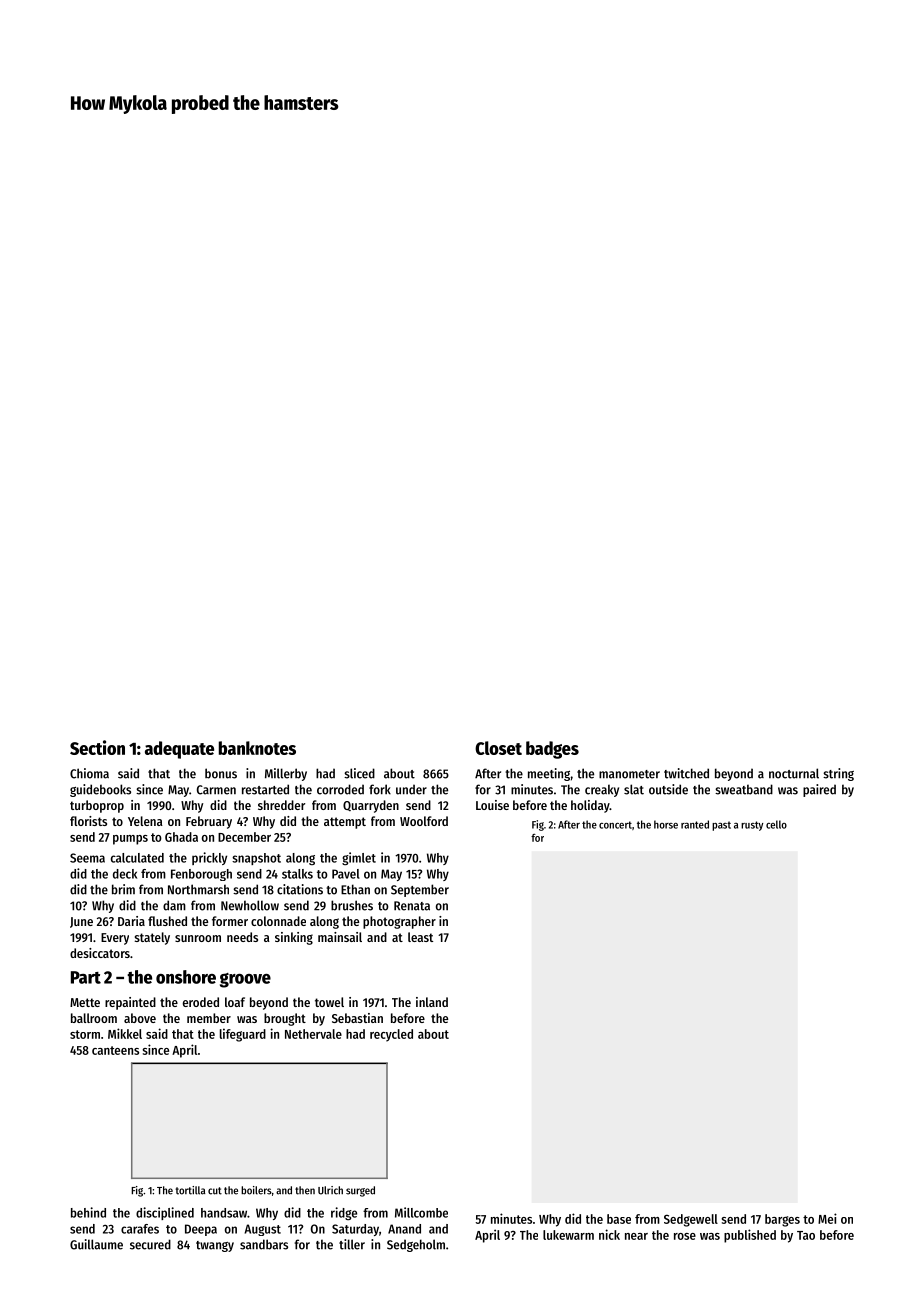  I want to click on Closet, so click(498, 748).
